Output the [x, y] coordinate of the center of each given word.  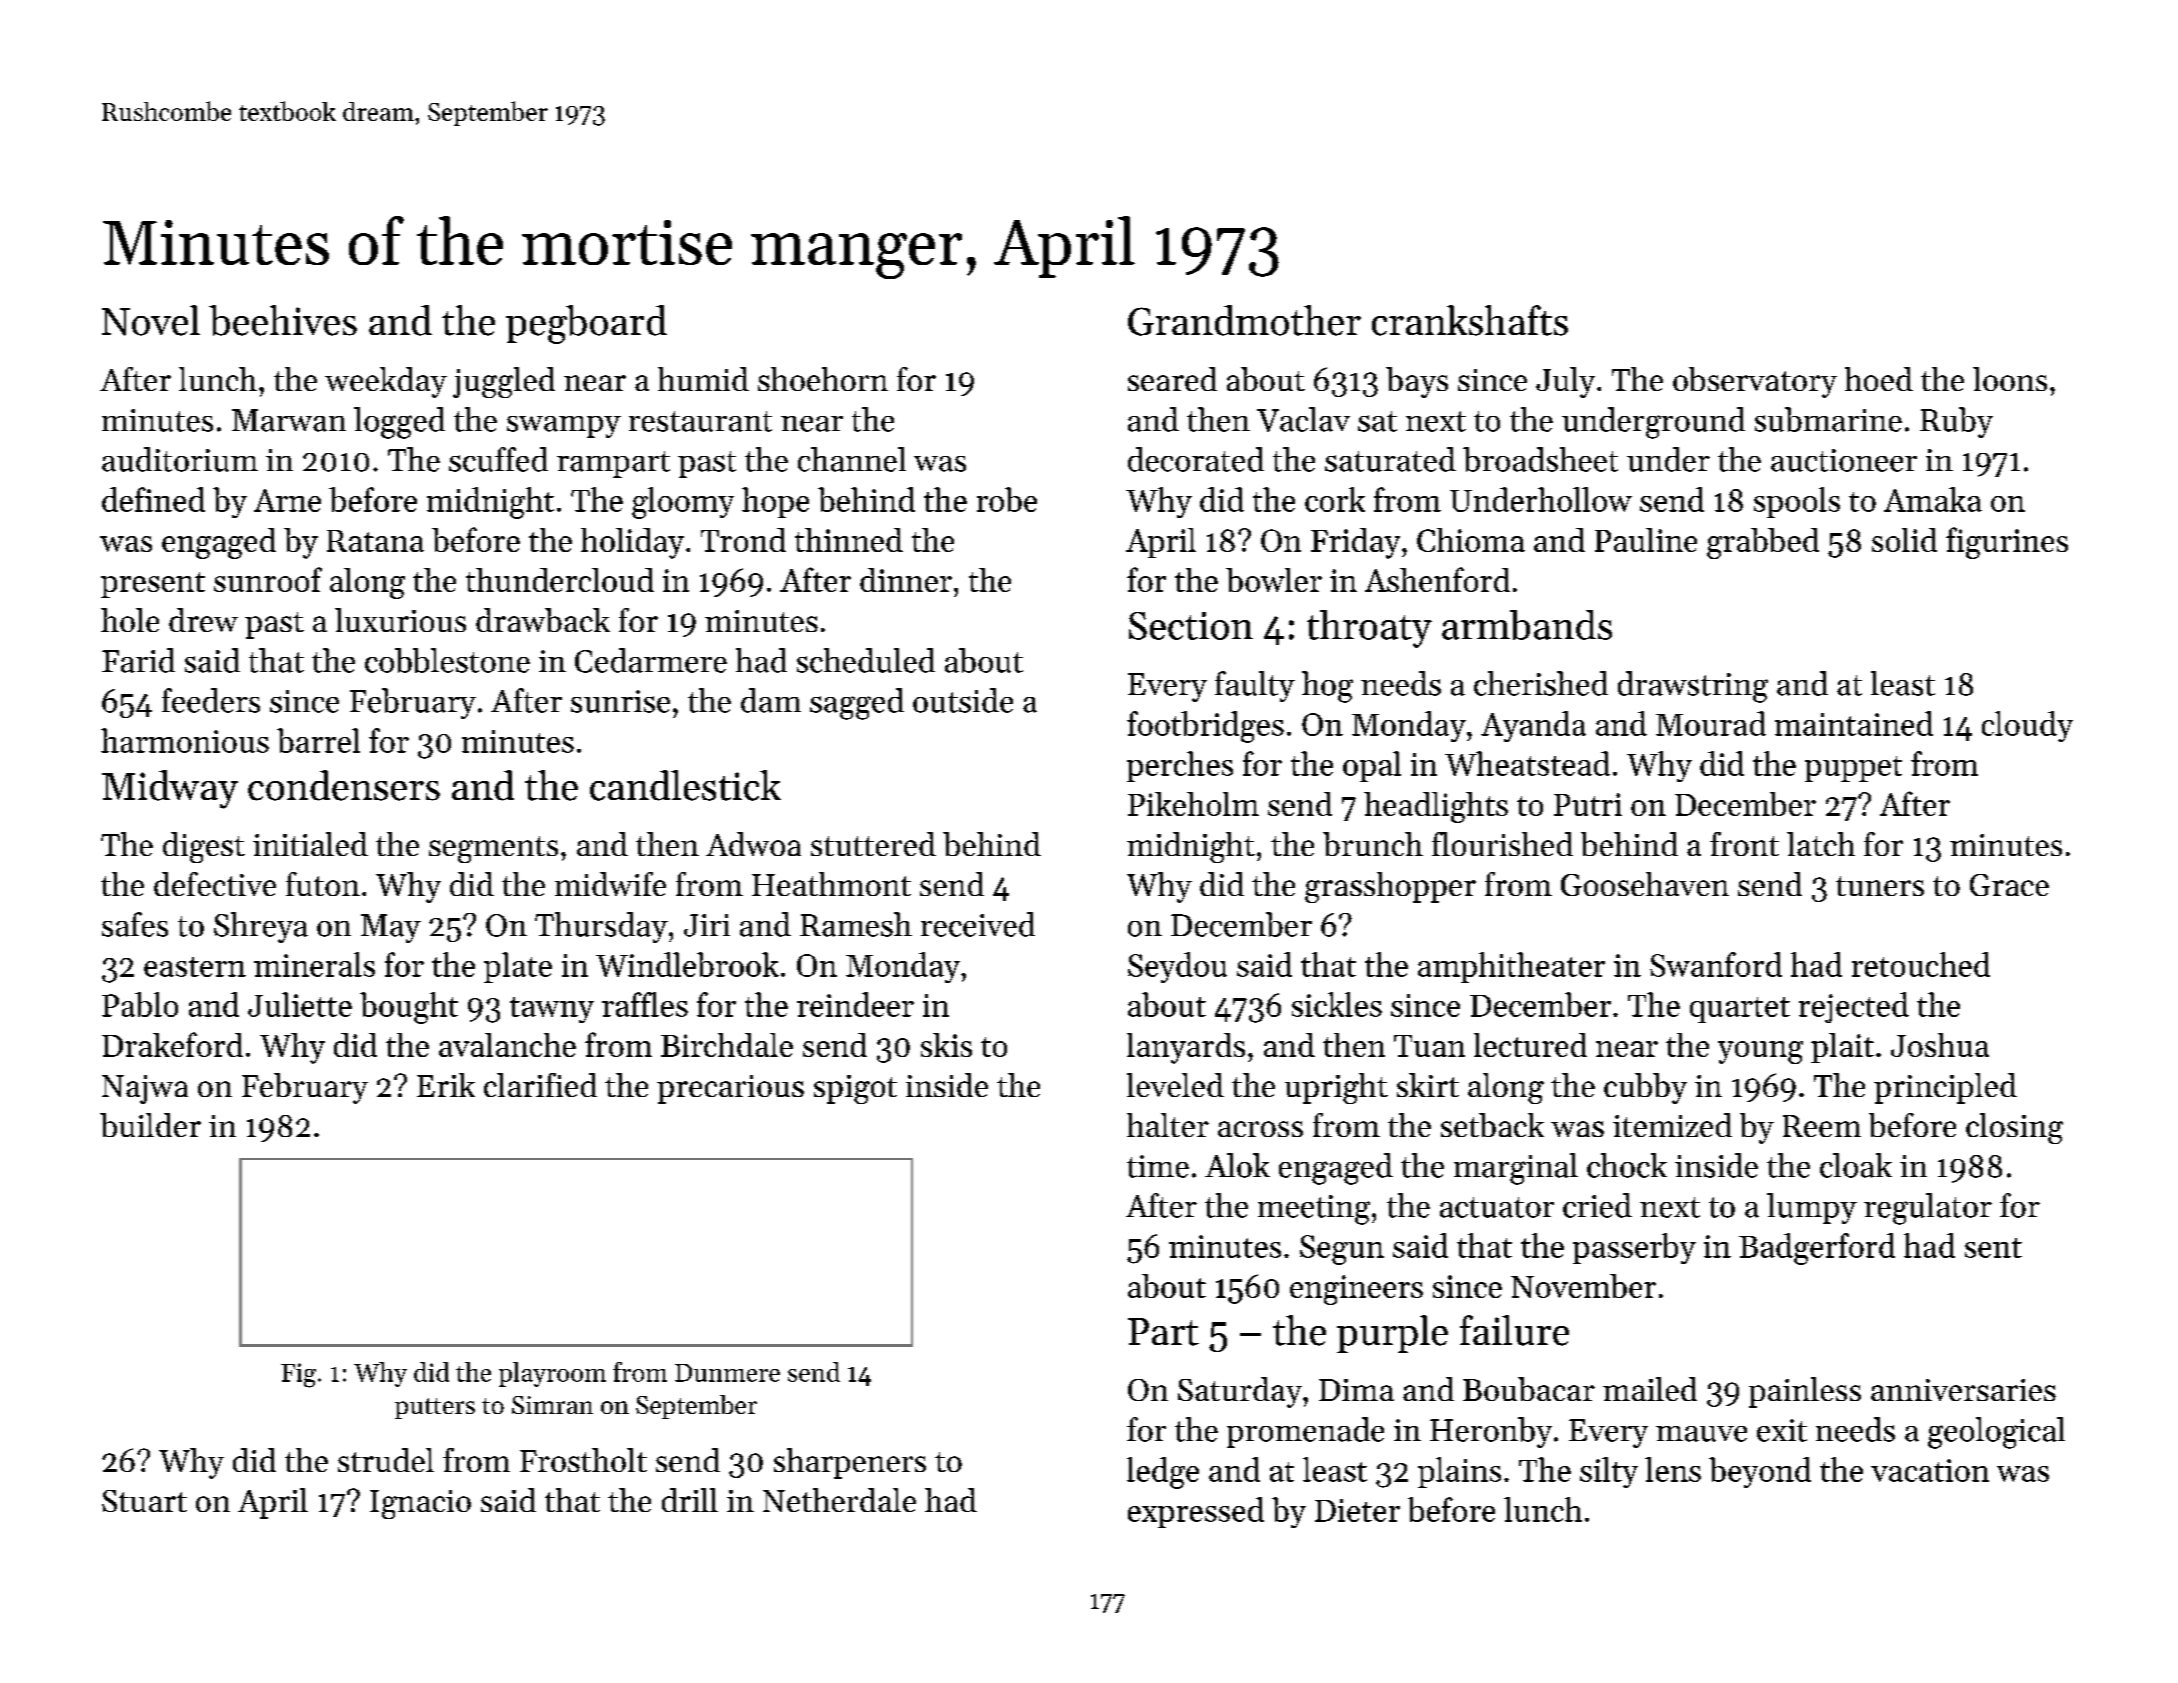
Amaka [1933, 499]
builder [150, 1125]
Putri [1588, 804]
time [1158, 1166]
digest [204, 847]
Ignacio [420, 1504]
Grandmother [1244, 320]
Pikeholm [1193, 804]
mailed [1650, 1389]
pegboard [586, 324]
